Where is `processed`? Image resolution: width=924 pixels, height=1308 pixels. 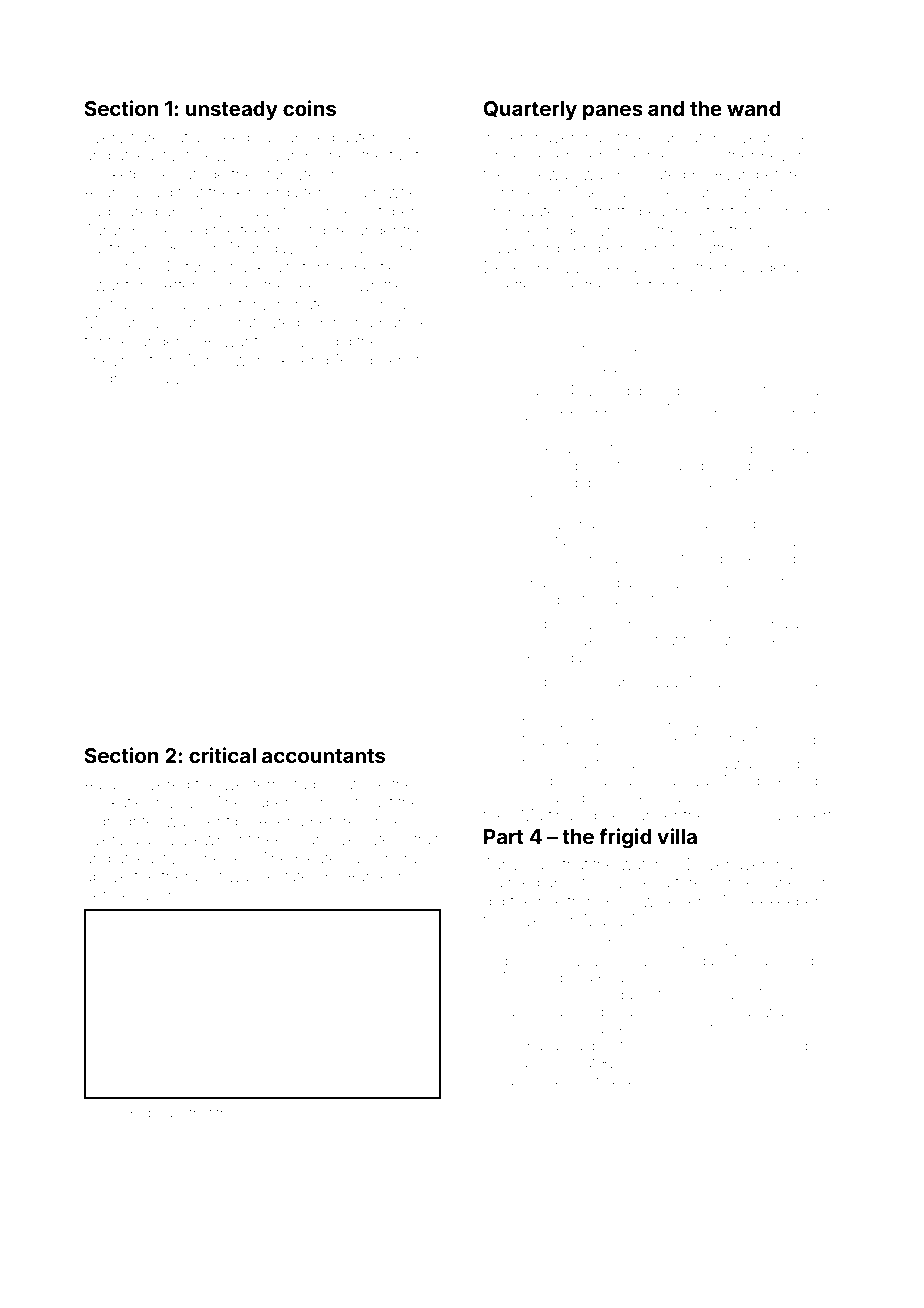
processed is located at coordinates (170, 230).
